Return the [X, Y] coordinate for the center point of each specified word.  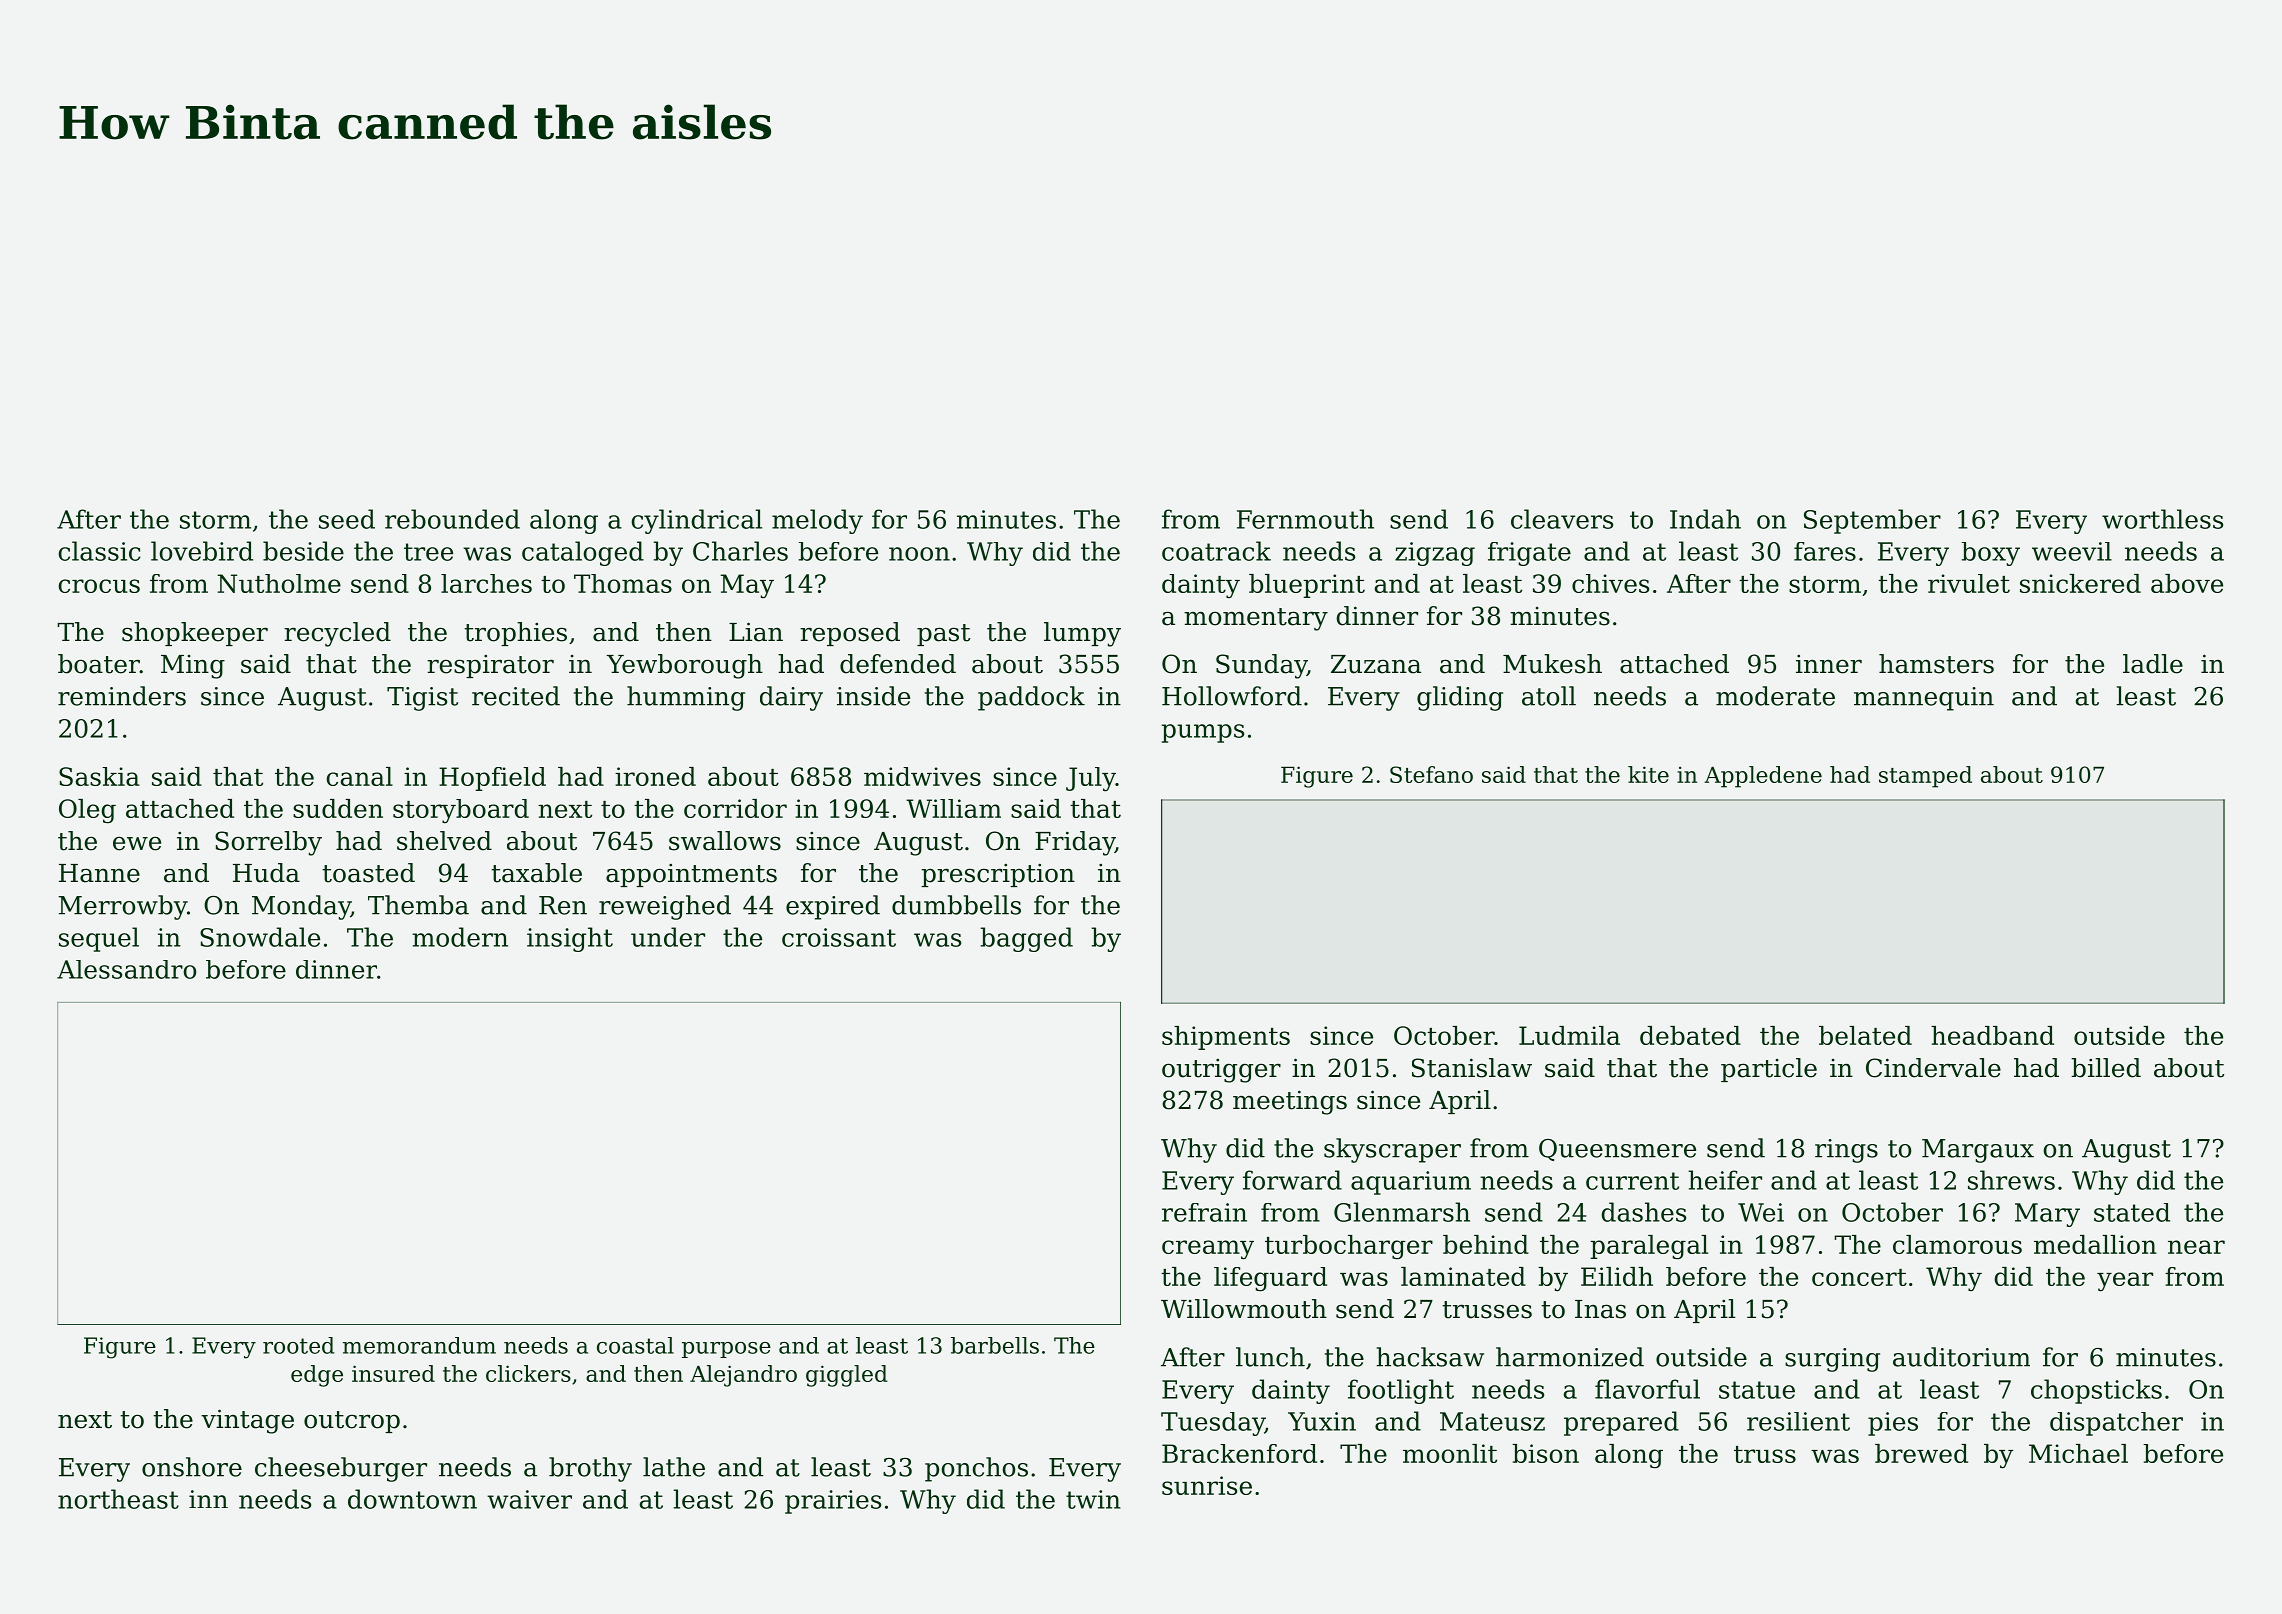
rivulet [1969, 583]
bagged [1027, 939]
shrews [2011, 1180]
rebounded [452, 519]
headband [1992, 1035]
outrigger [1221, 1070]
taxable [536, 873]
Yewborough [684, 666]
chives [1610, 583]
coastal [635, 1345]
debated [1690, 1035]
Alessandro [126, 969]
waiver [529, 1499]
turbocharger [1349, 1247]
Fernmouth [1305, 519]
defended [898, 664]
